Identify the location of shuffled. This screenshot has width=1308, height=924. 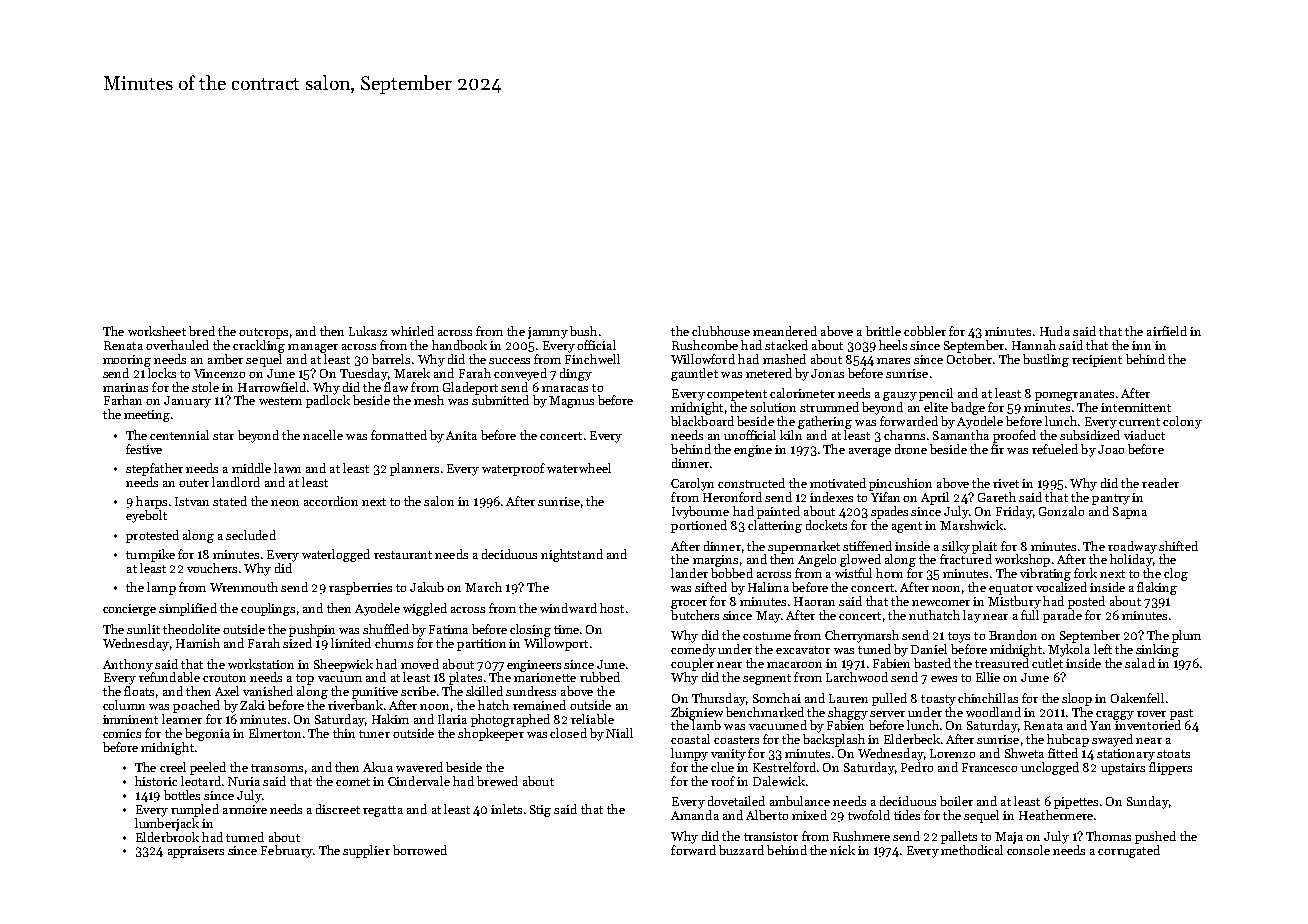
(386, 629).
